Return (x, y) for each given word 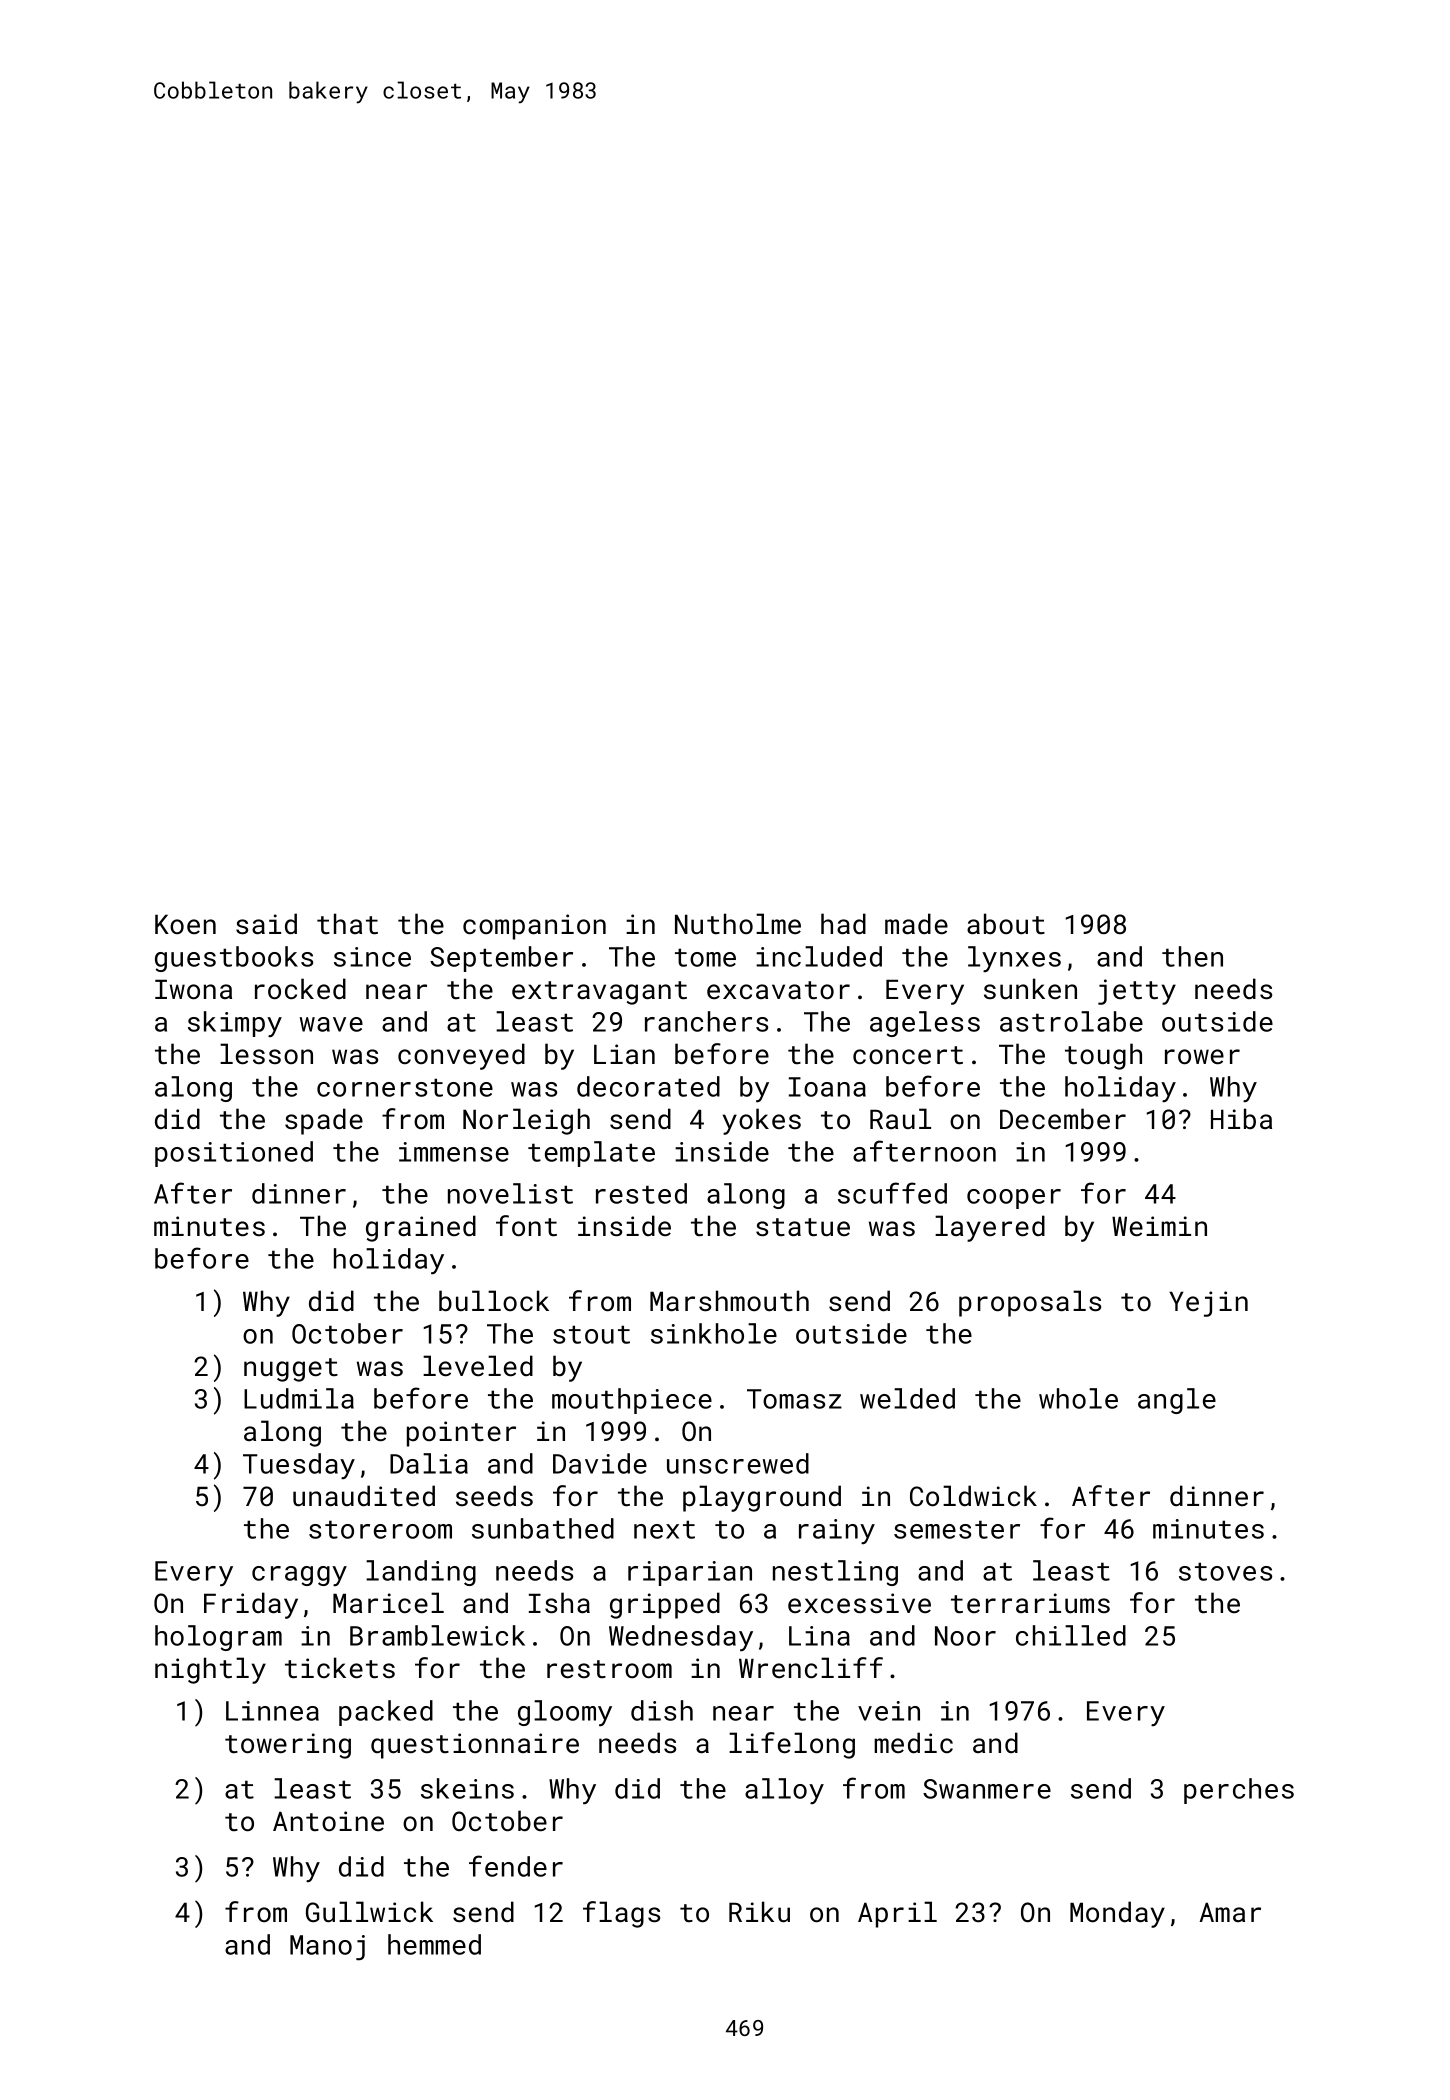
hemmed (434, 1944)
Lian (624, 1054)
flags (621, 1914)
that (347, 923)
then (1192, 956)
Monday (1117, 1914)
